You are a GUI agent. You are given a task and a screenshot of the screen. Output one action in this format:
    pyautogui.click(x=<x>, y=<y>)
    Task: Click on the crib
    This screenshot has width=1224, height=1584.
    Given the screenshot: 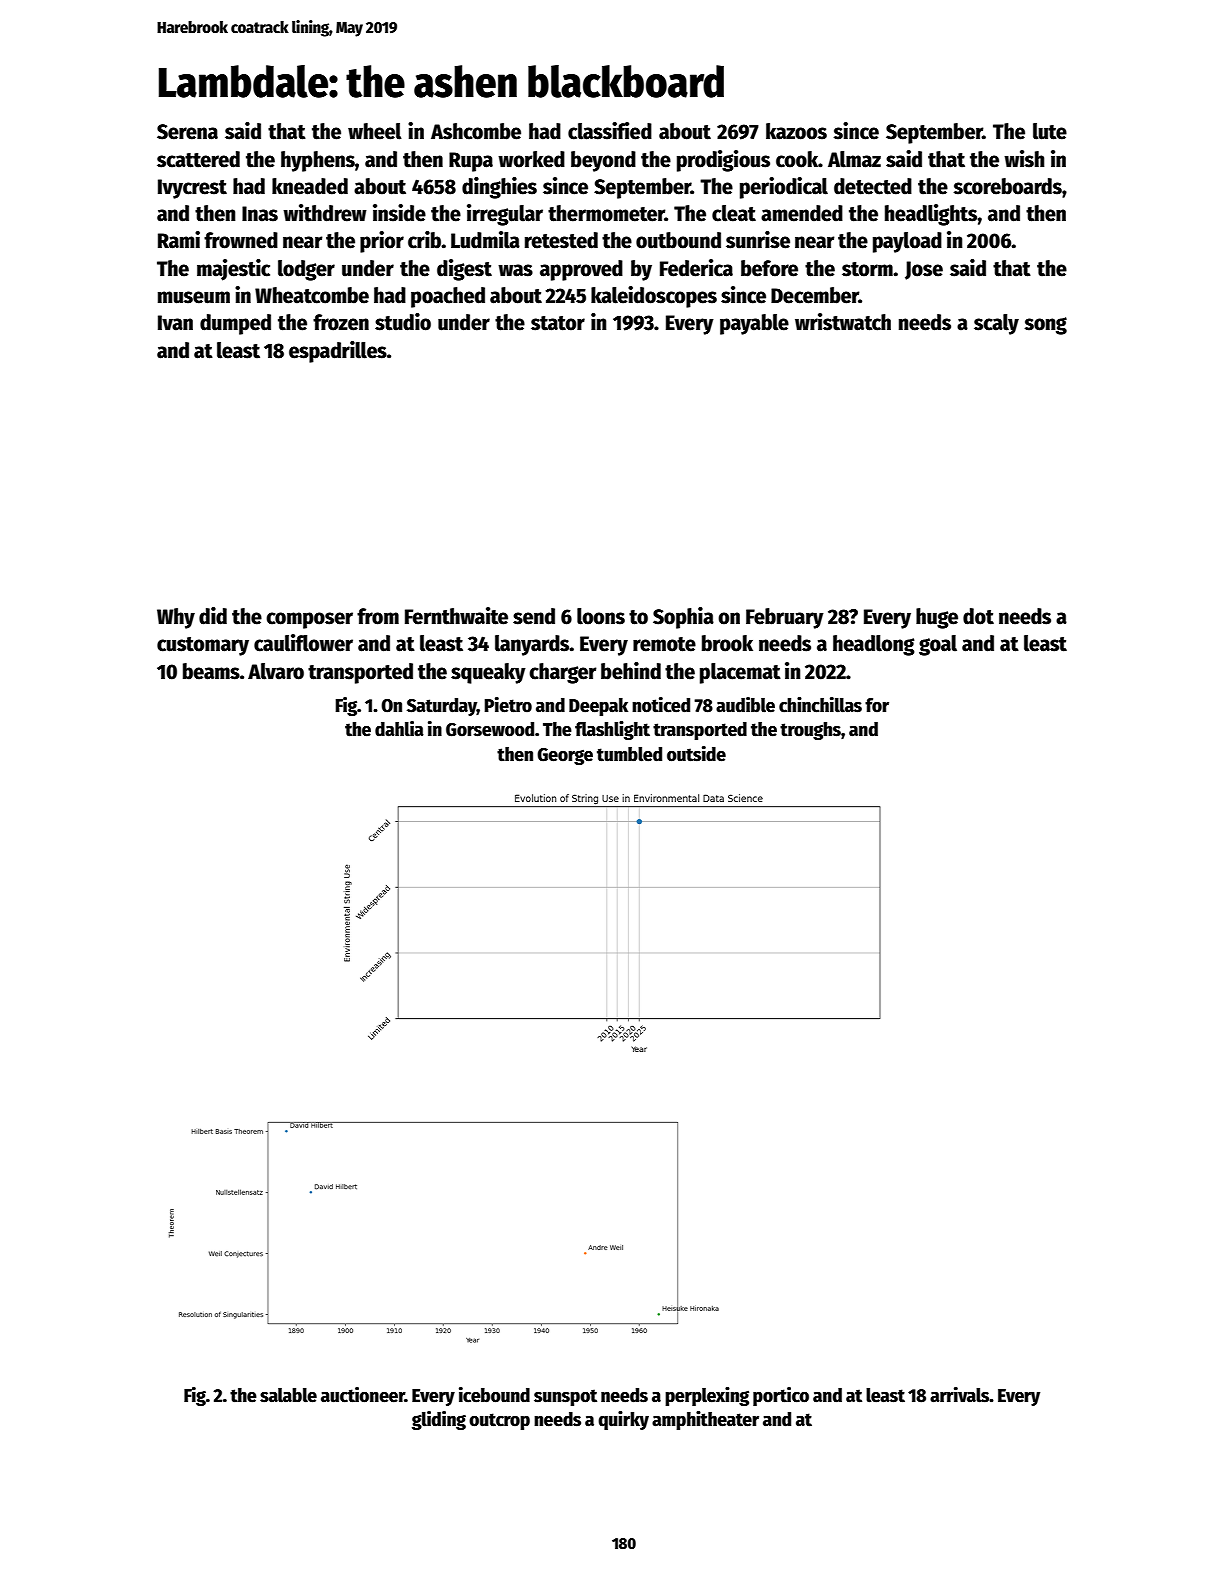 What is the action you would take?
    pyautogui.click(x=424, y=240)
